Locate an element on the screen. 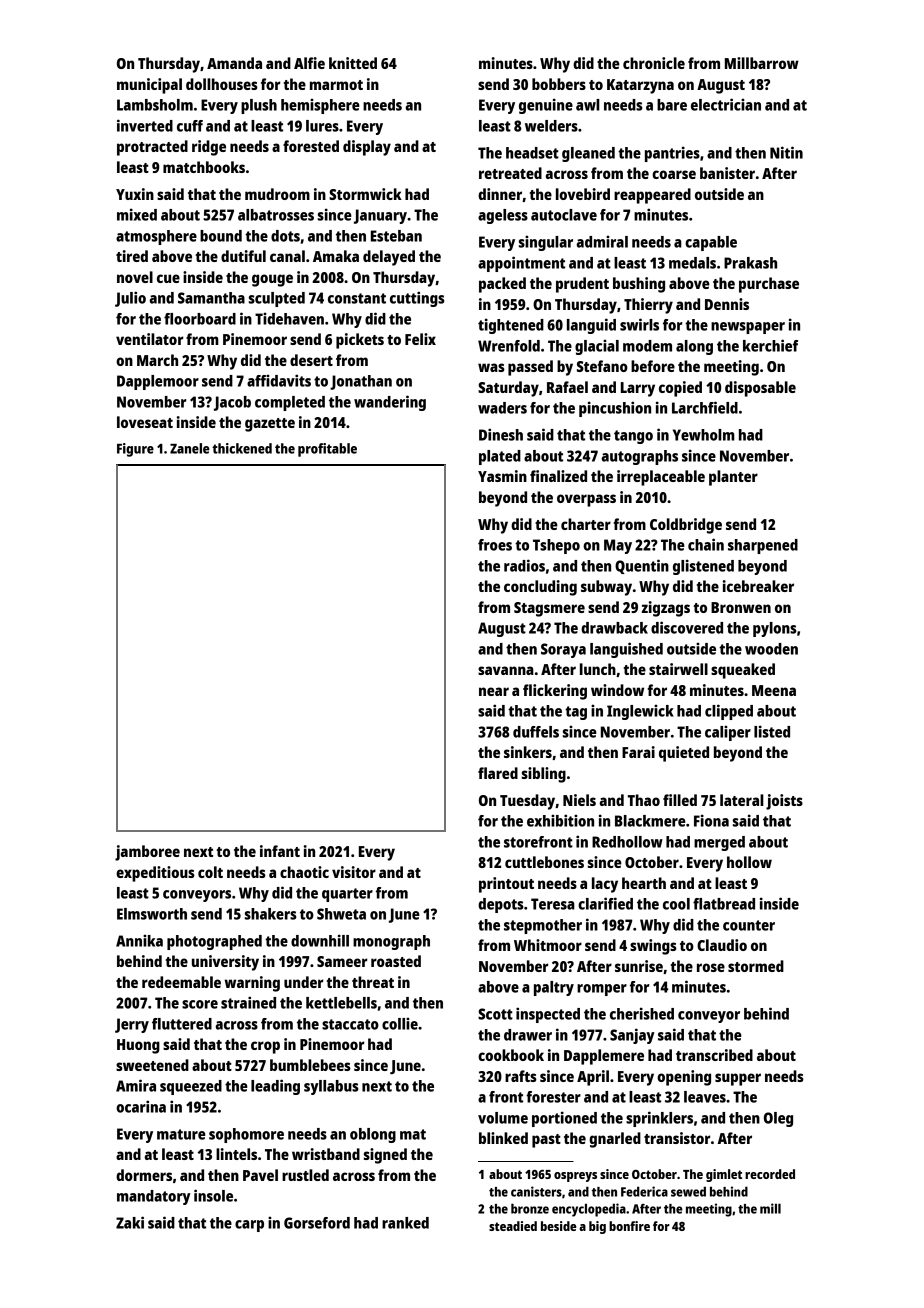 The height and width of the screenshot is (1308, 924). glistened is located at coordinates (703, 567).
